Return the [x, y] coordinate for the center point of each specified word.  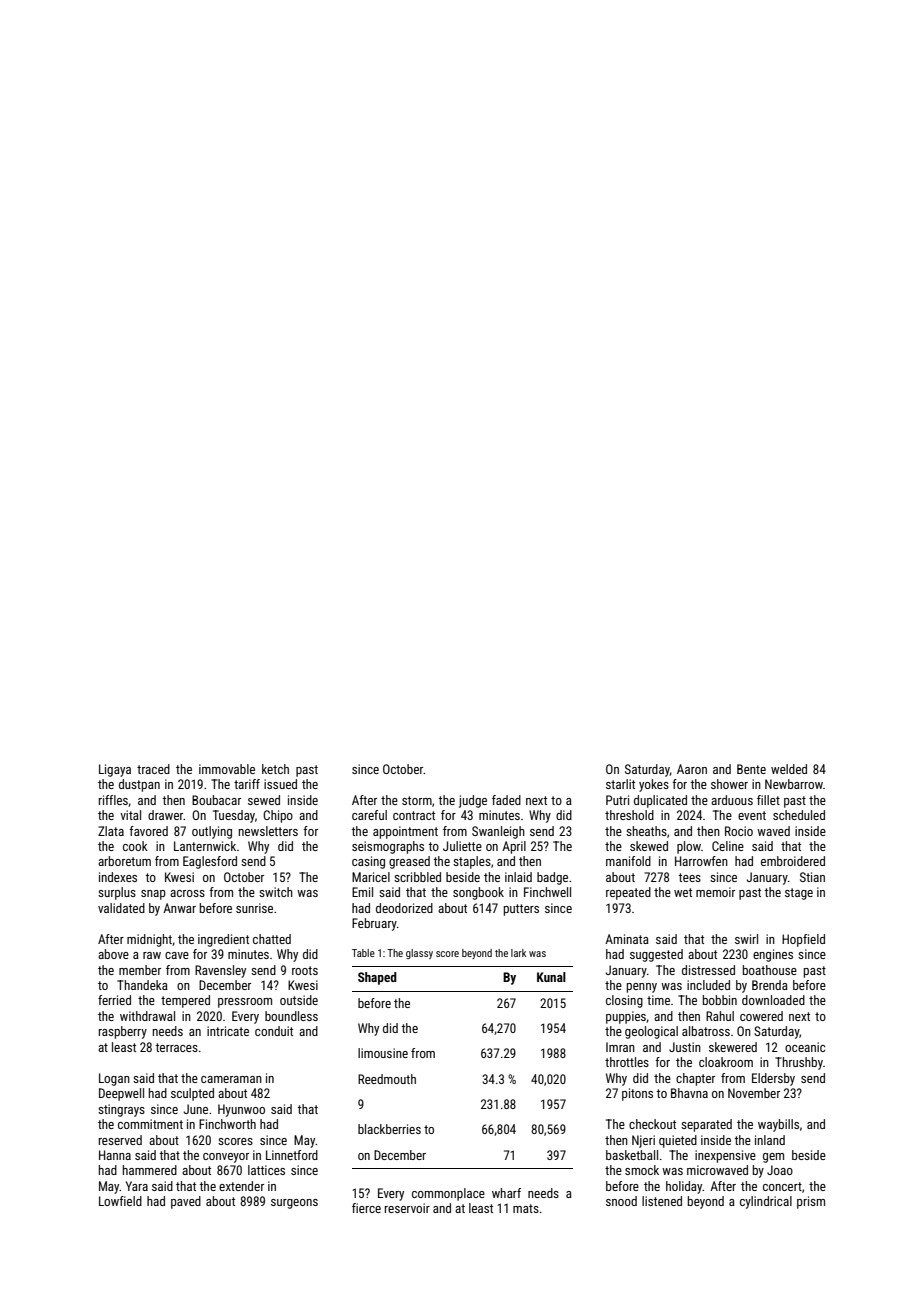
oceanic [805, 1047]
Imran [620, 1047]
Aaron [692, 769]
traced [153, 769]
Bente [751, 769]
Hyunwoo [241, 1110]
